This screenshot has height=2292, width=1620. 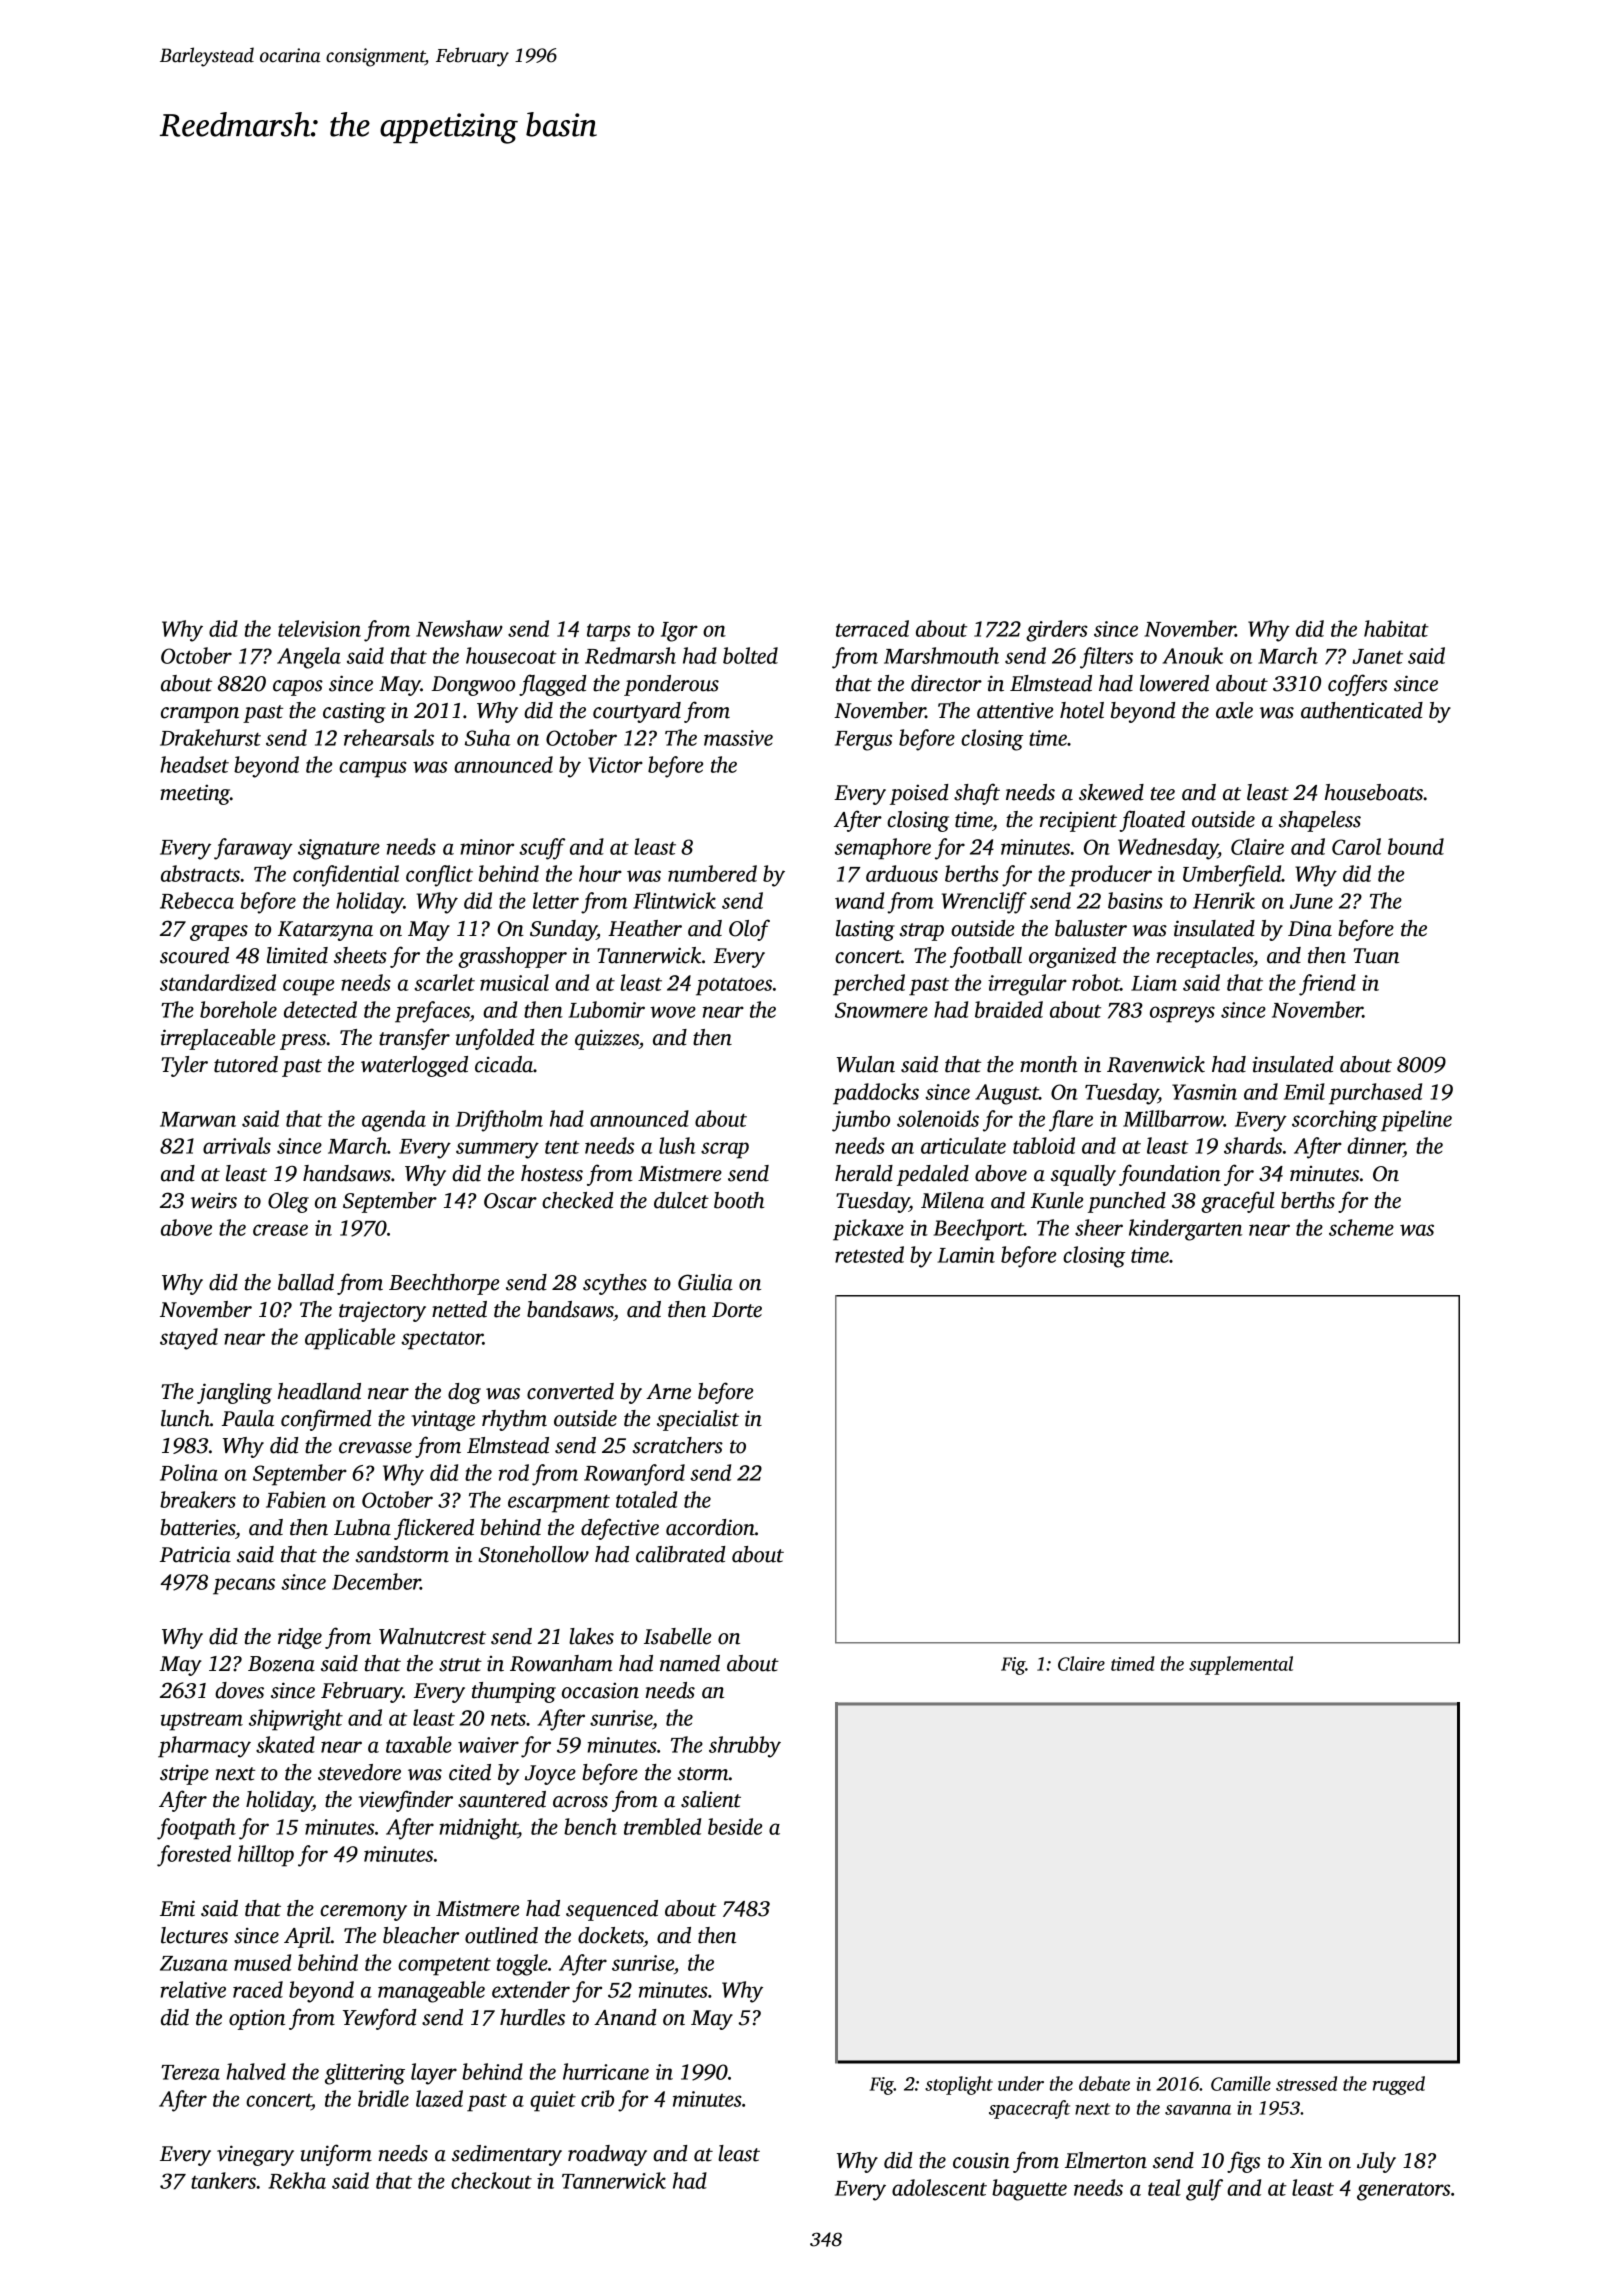 What do you see at coordinates (200, 715) in the screenshot?
I see `crampon` at bounding box center [200, 715].
